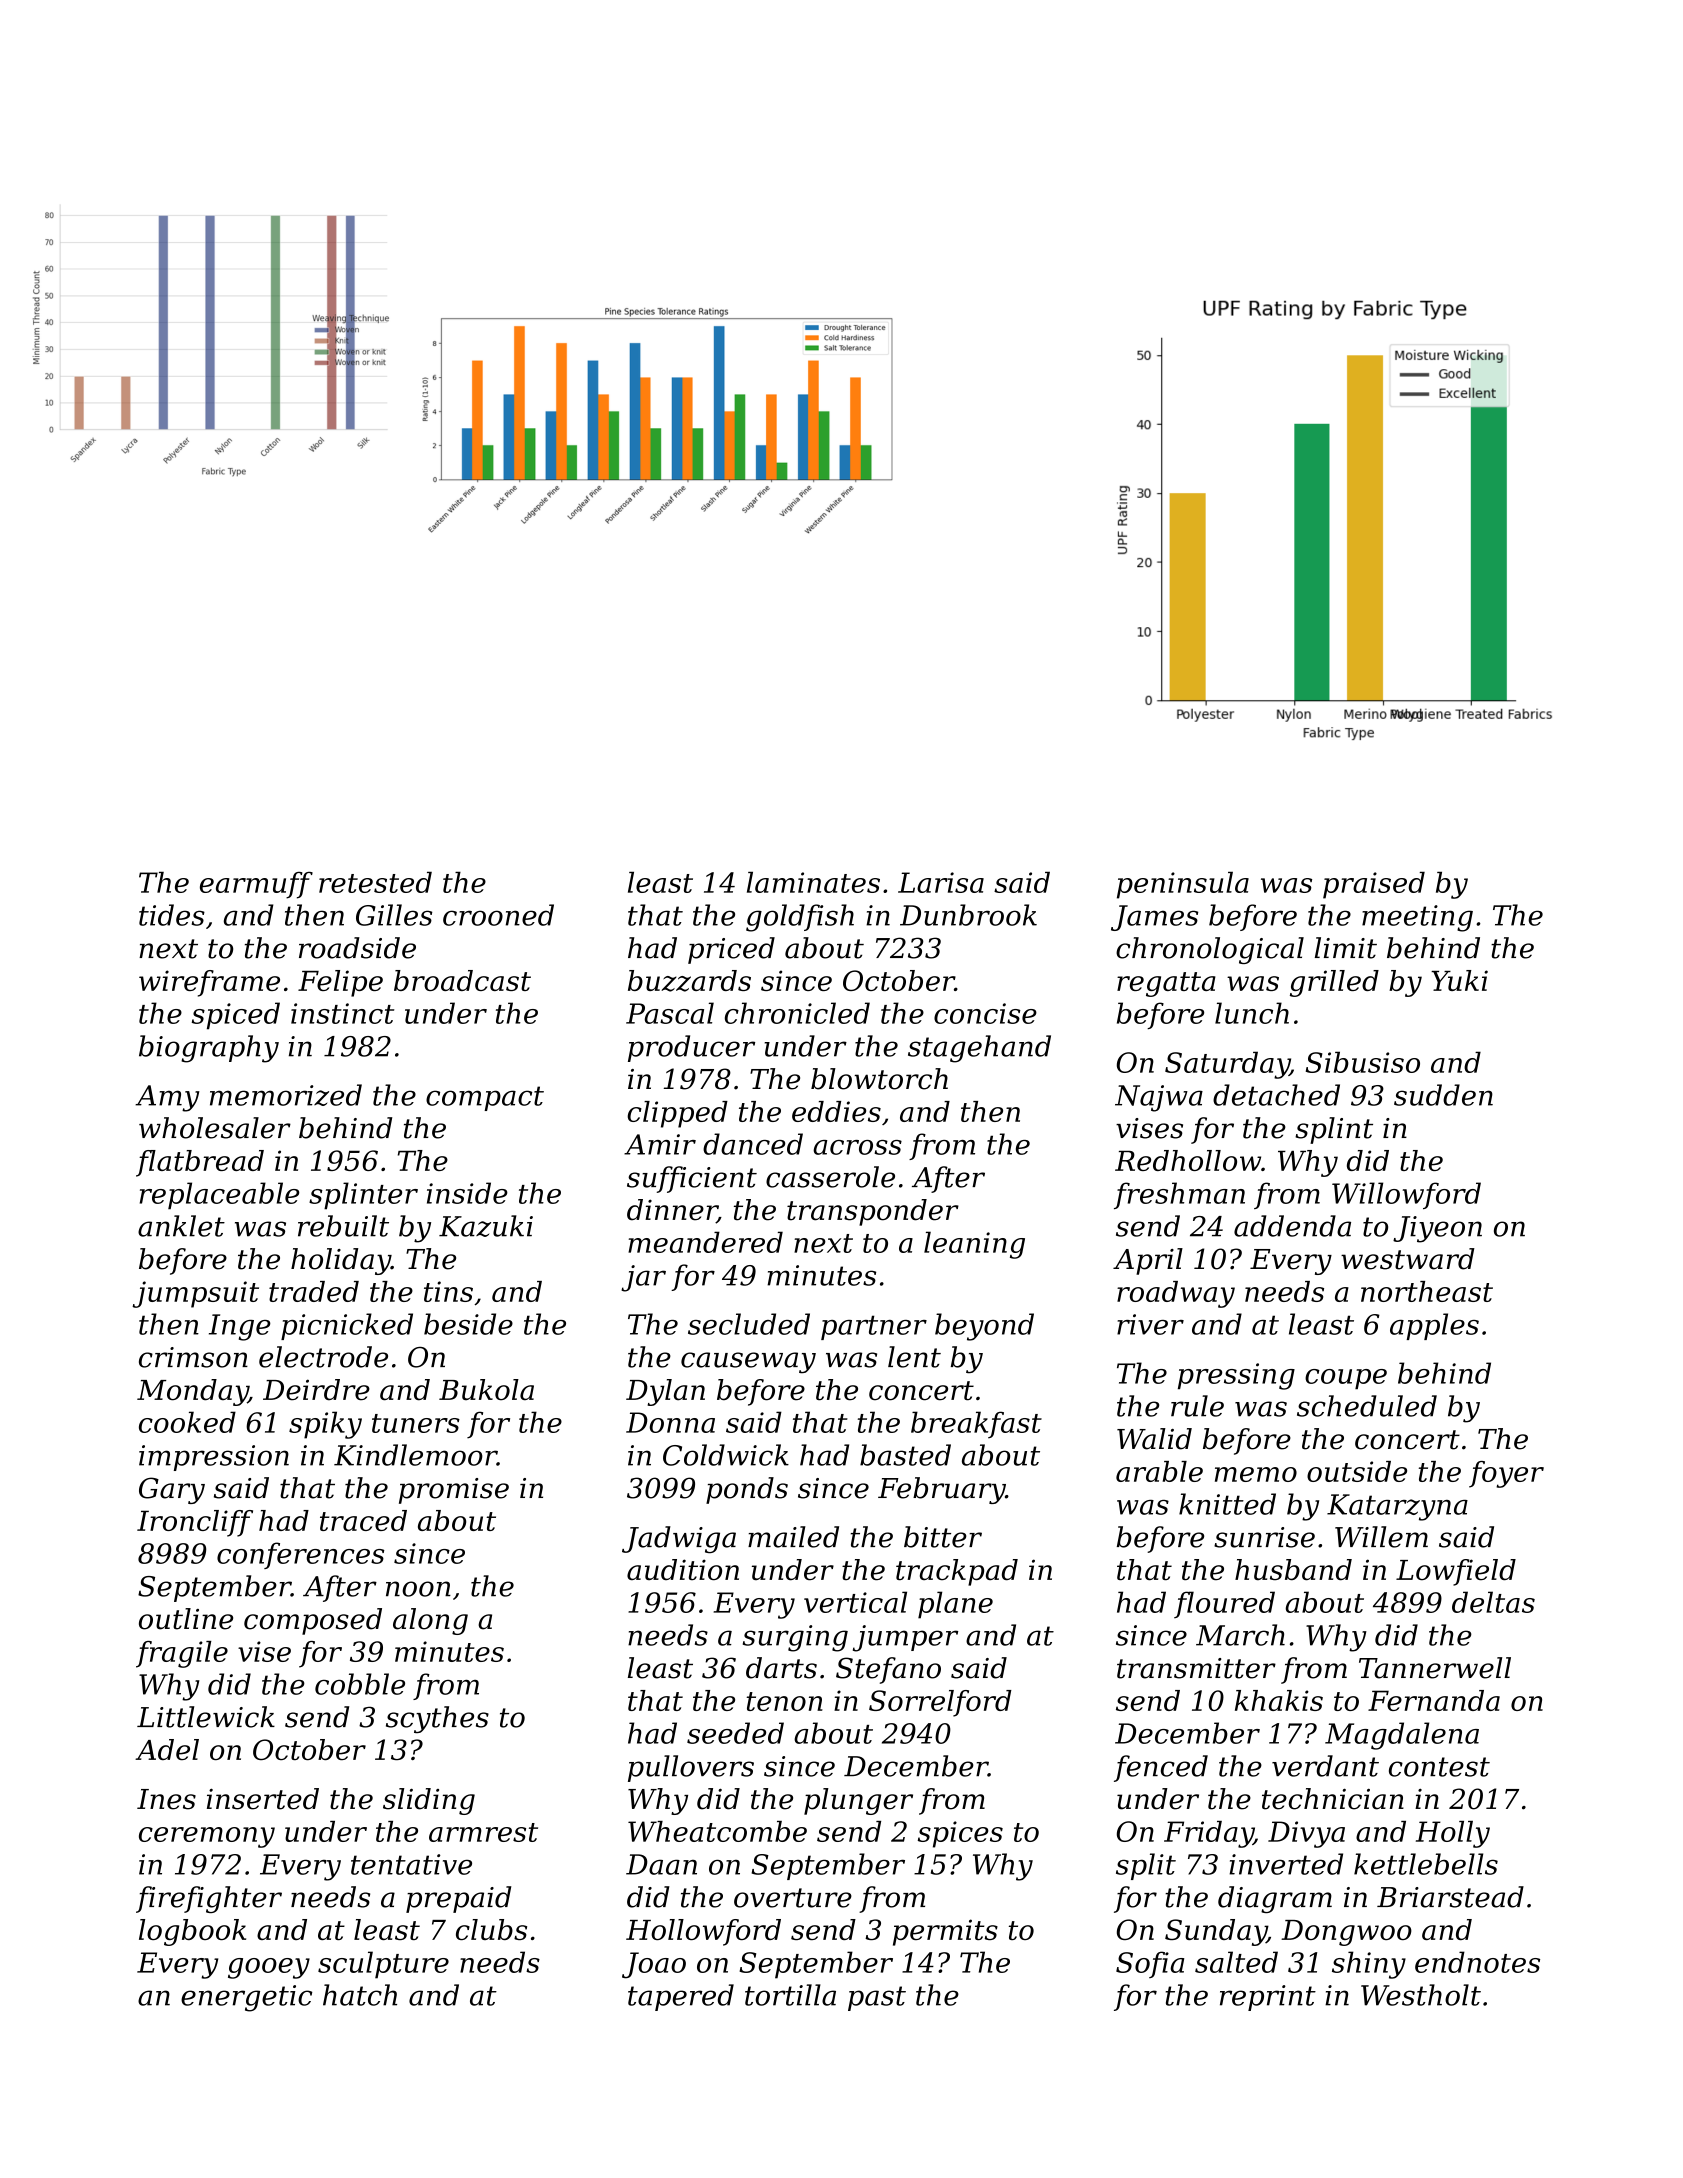 Image resolution: width=1683 pixels, height=2178 pixels. What do you see at coordinates (375, 882) in the screenshot?
I see `retested` at bounding box center [375, 882].
